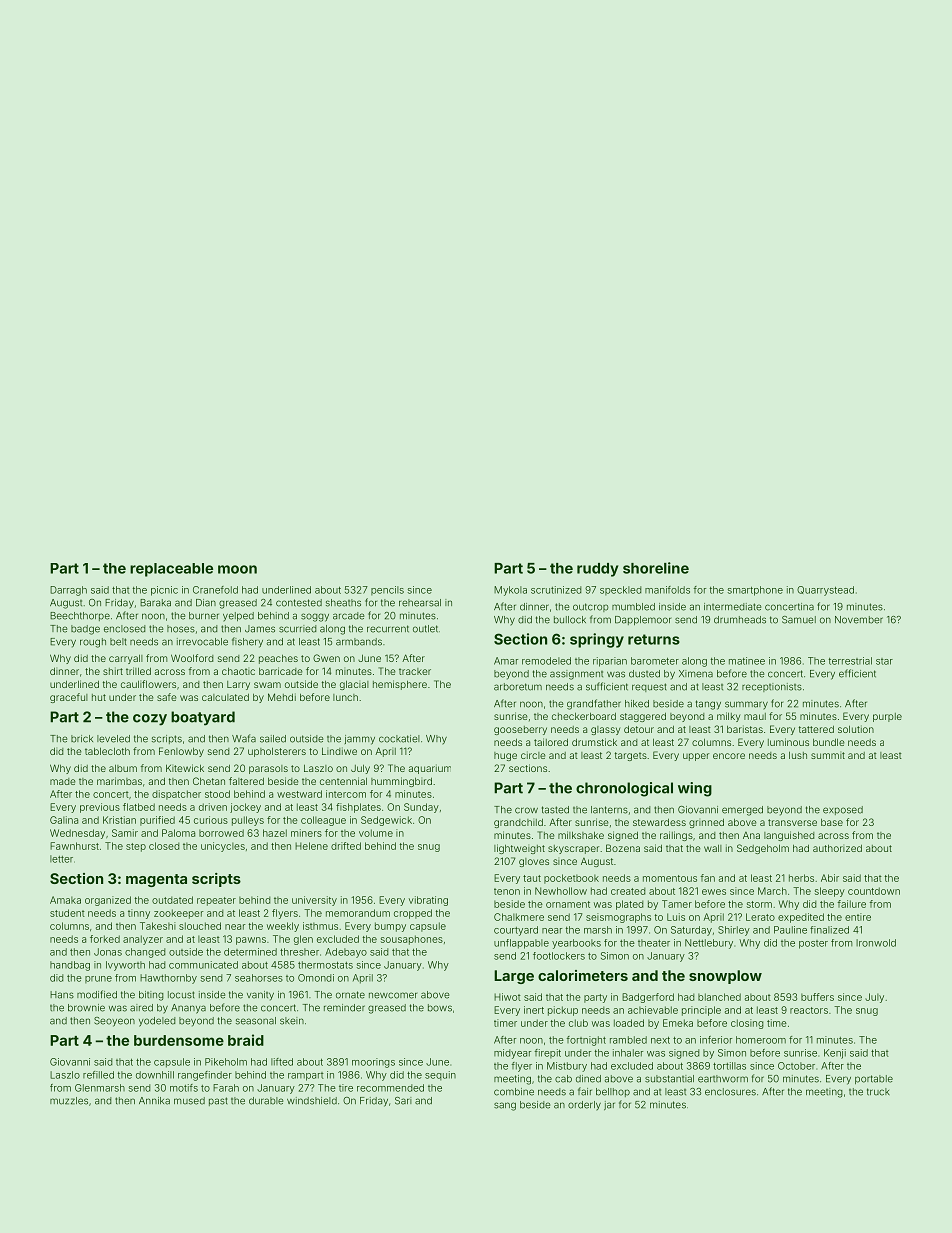 This screenshot has width=952, height=1233. Describe the element at coordinates (440, 1008) in the screenshot. I see `bows` at that location.
